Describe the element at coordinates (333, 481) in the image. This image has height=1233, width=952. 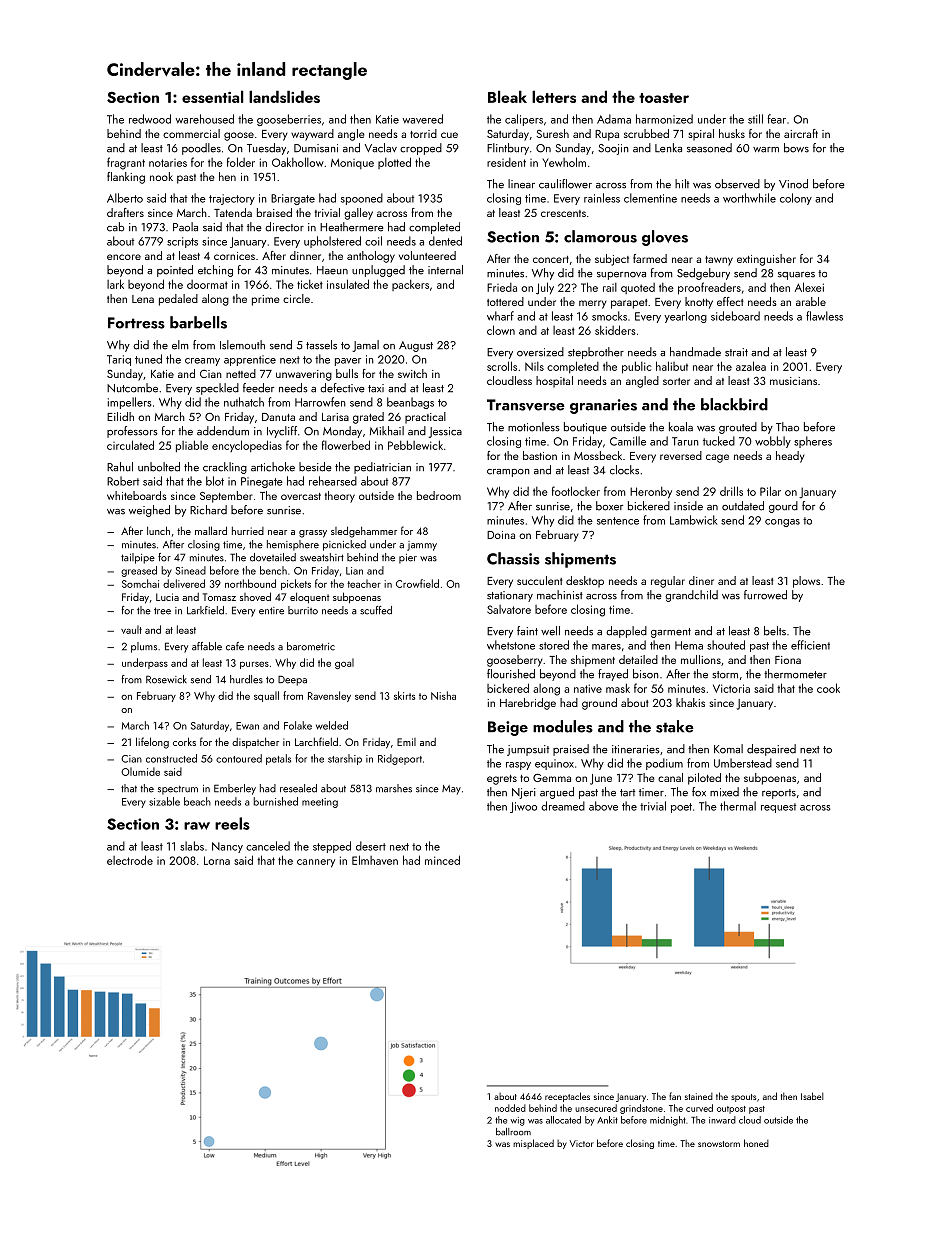
I see `rehearsed` at that location.
